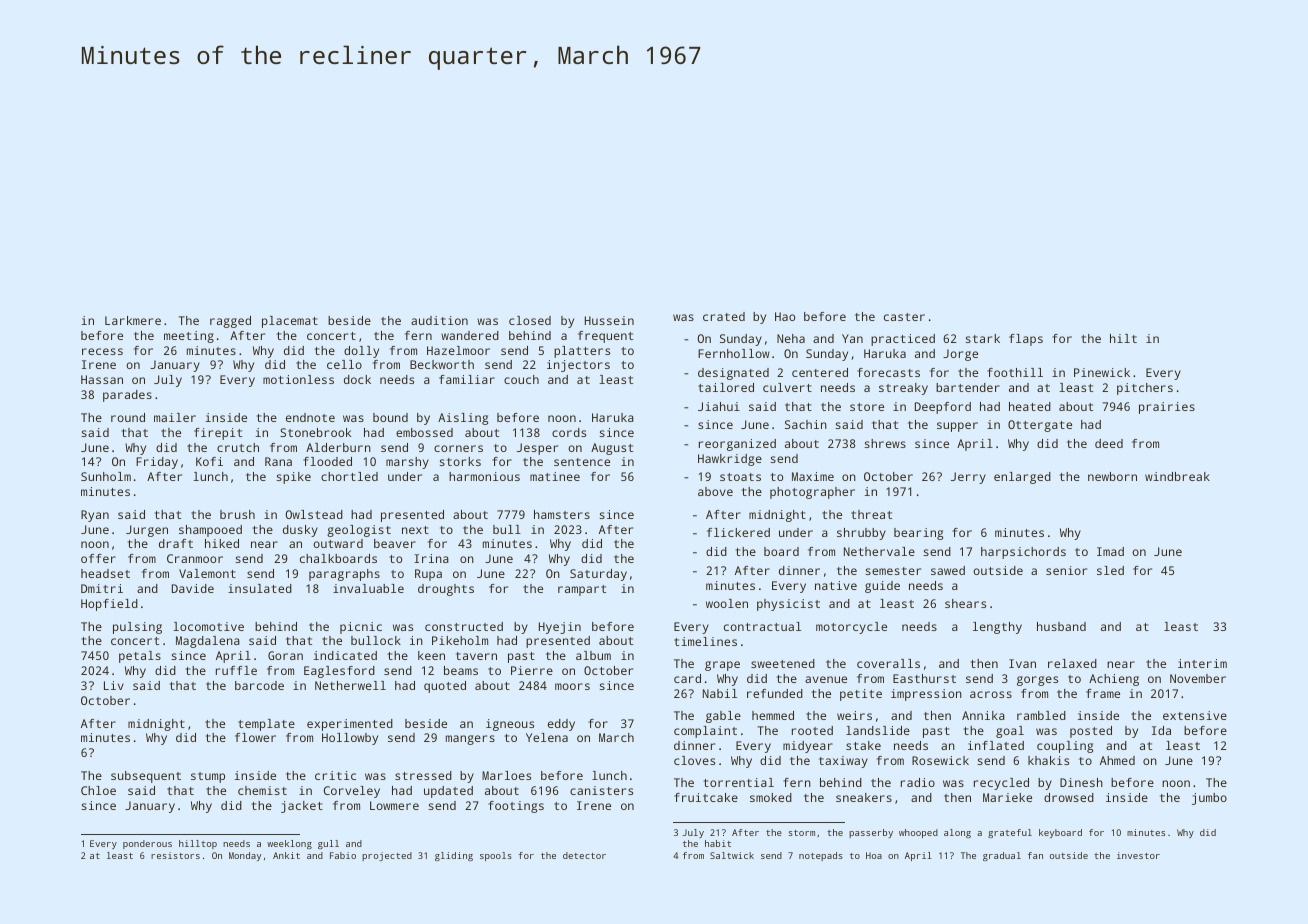 This screenshot has width=1308, height=924. Describe the element at coordinates (598, 575) in the screenshot. I see `Saturday` at that location.
